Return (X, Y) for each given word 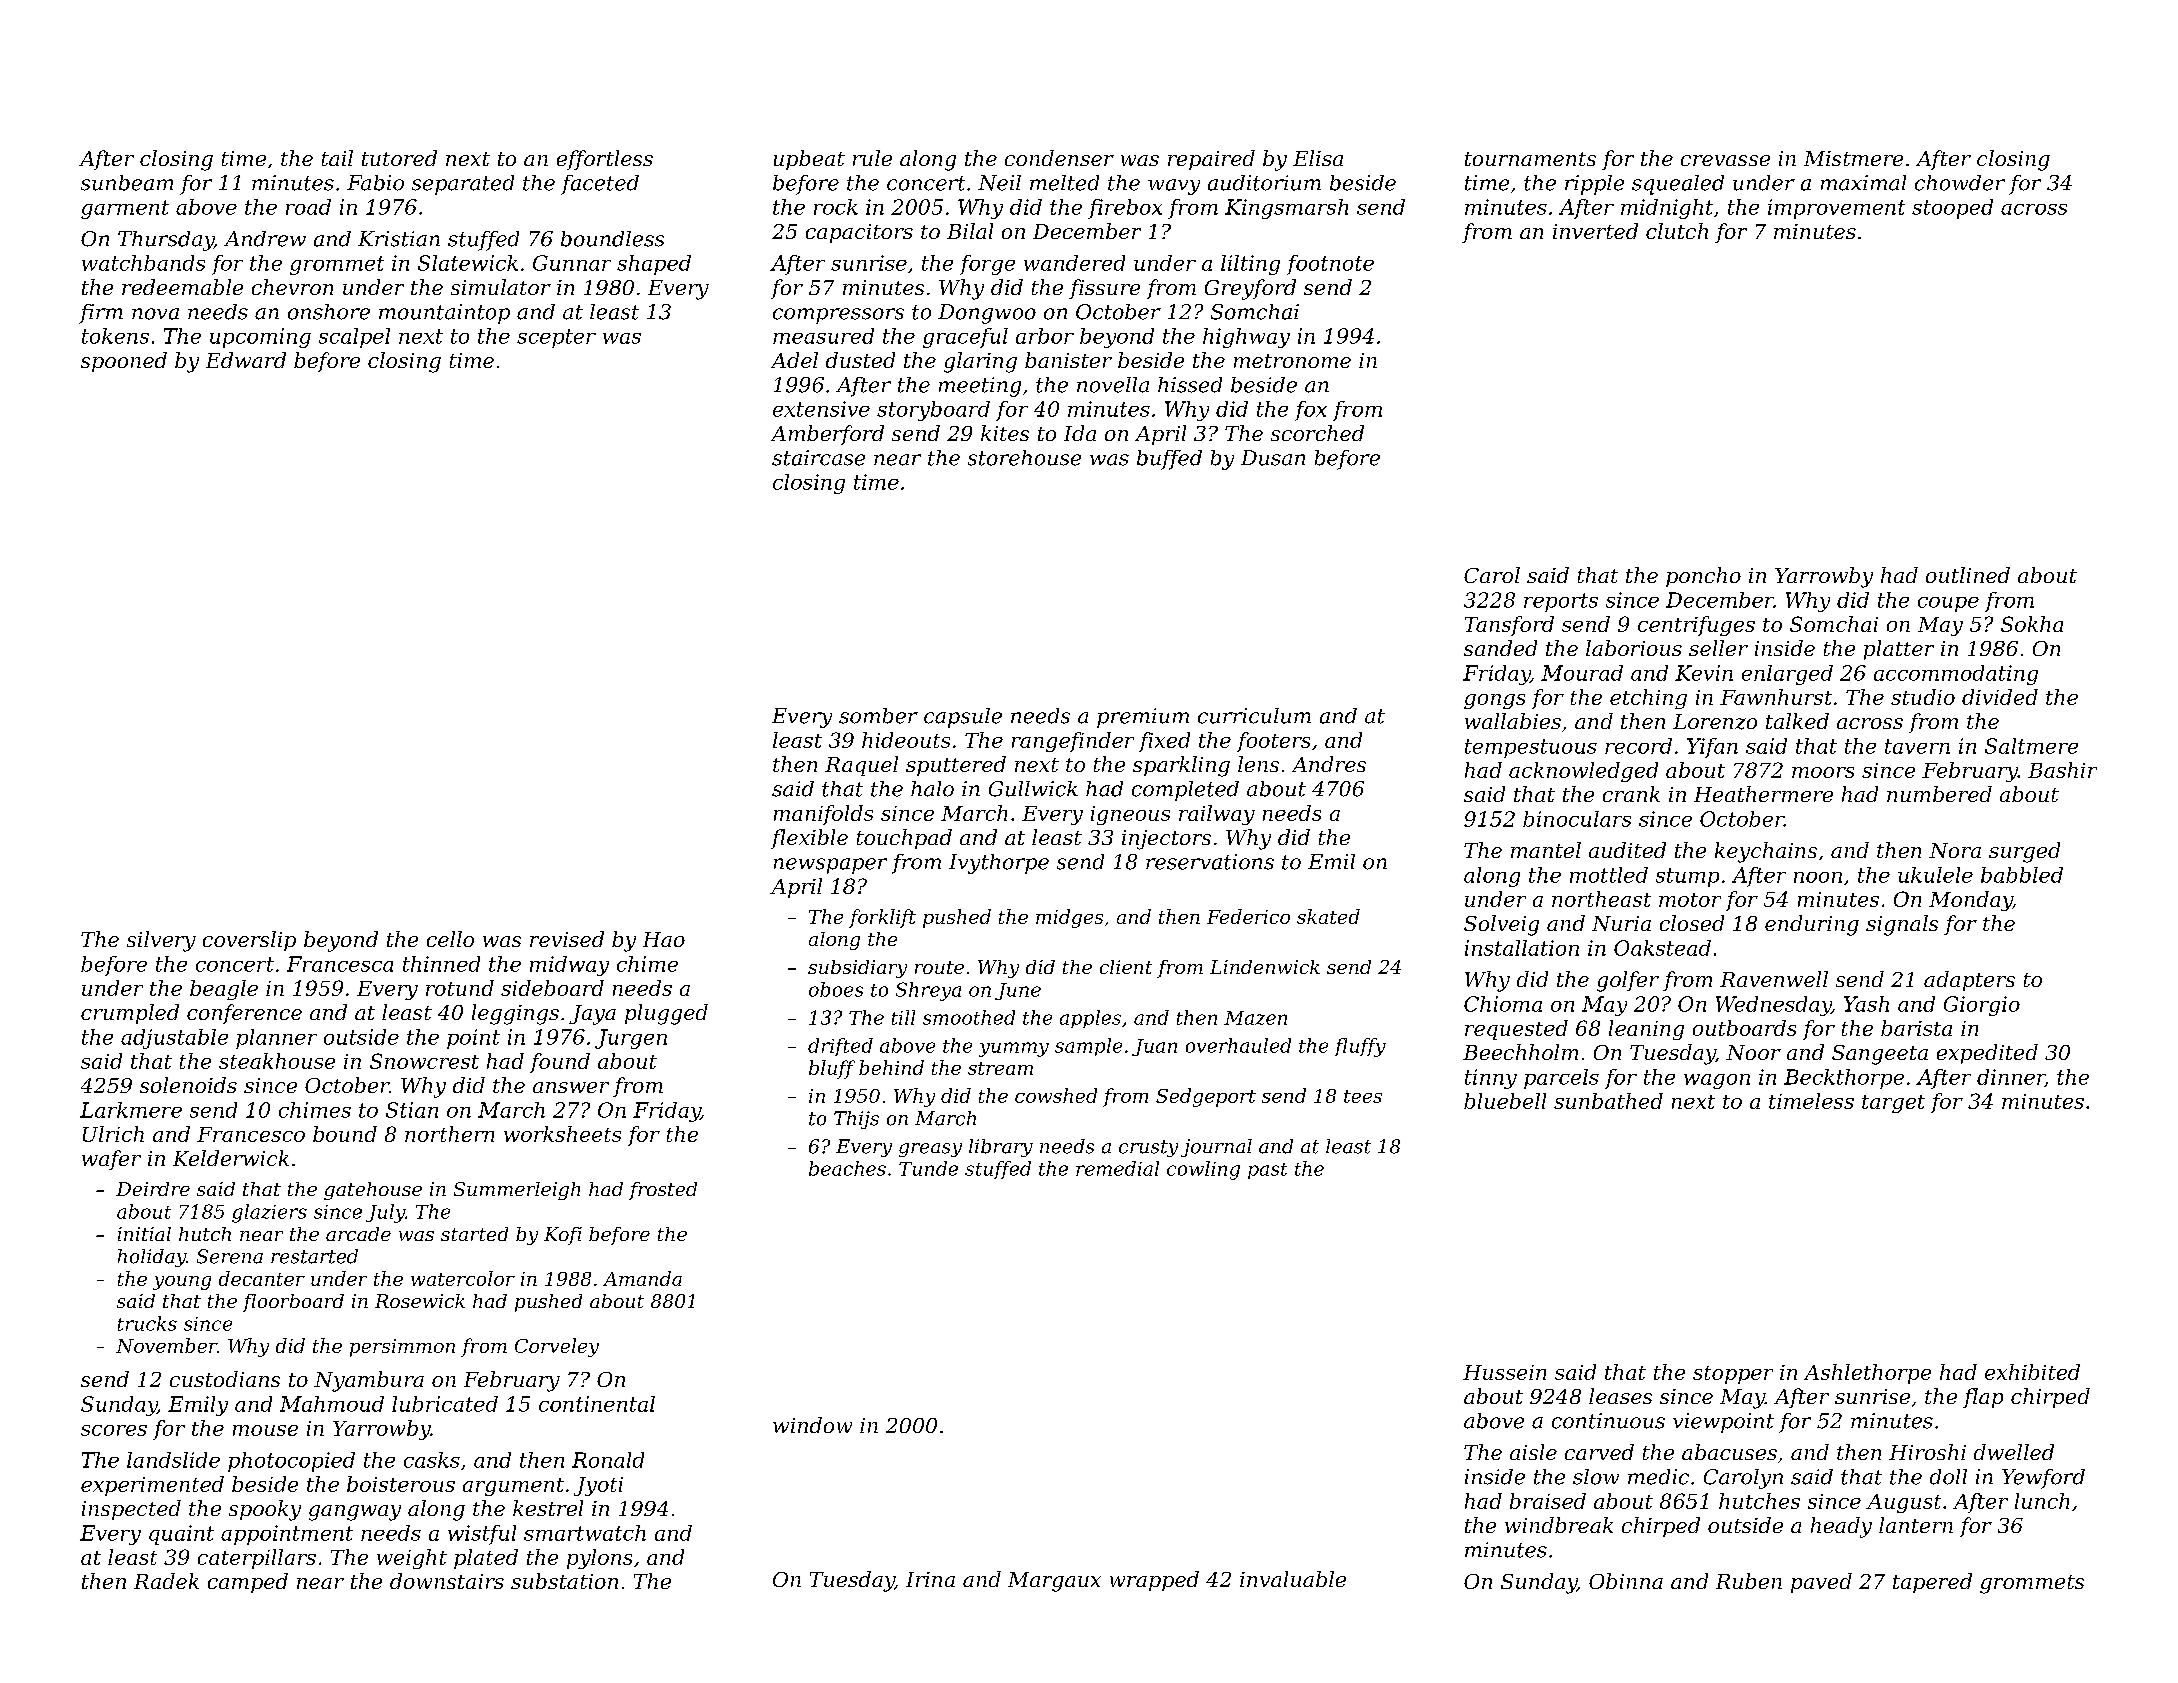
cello (450, 939)
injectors (1166, 840)
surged (2024, 852)
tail (337, 158)
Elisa (1318, 158)
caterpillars (257, 1559)
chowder (1960, 183)
